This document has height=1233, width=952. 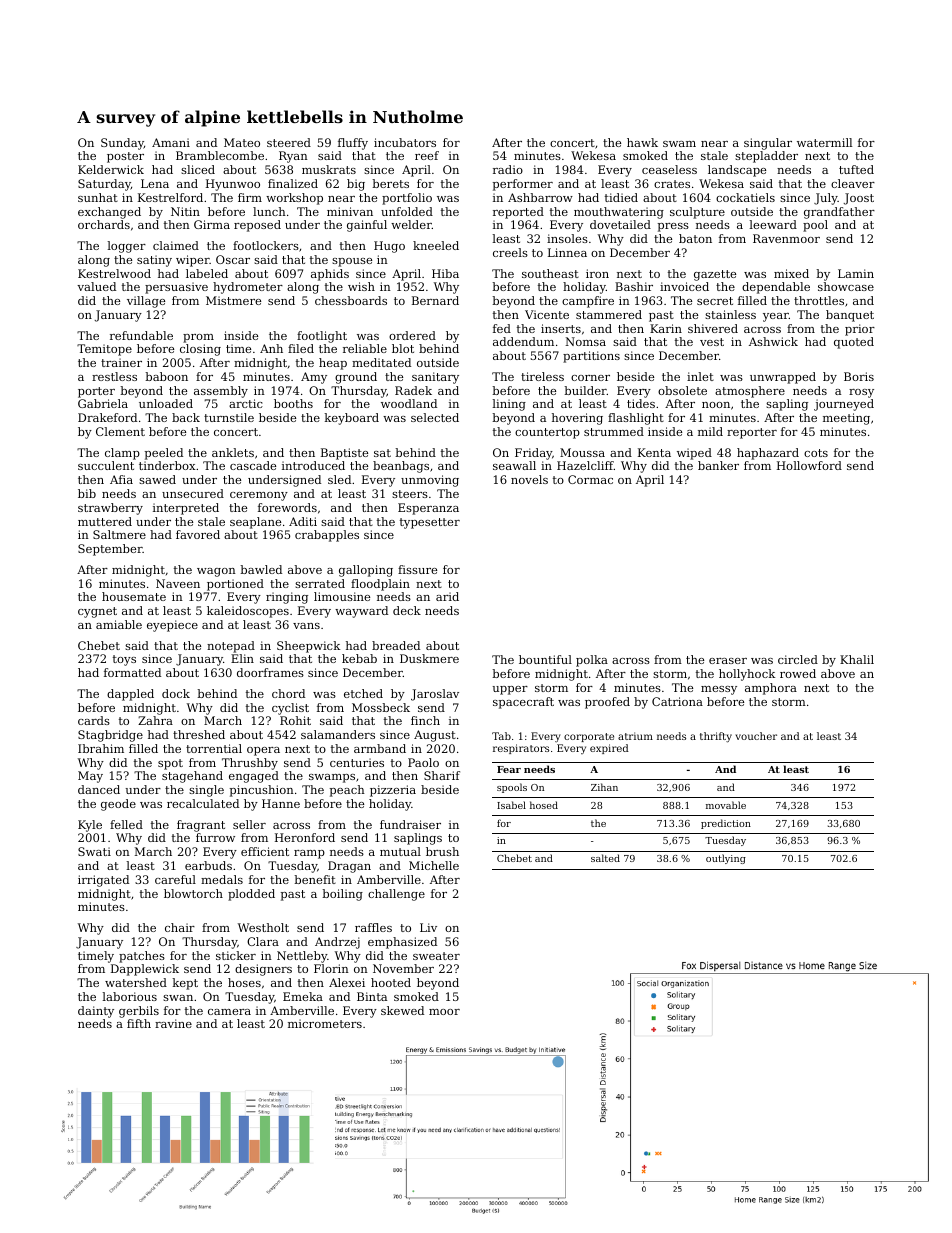 I want to click on patches, so click(x=142, y=957).
